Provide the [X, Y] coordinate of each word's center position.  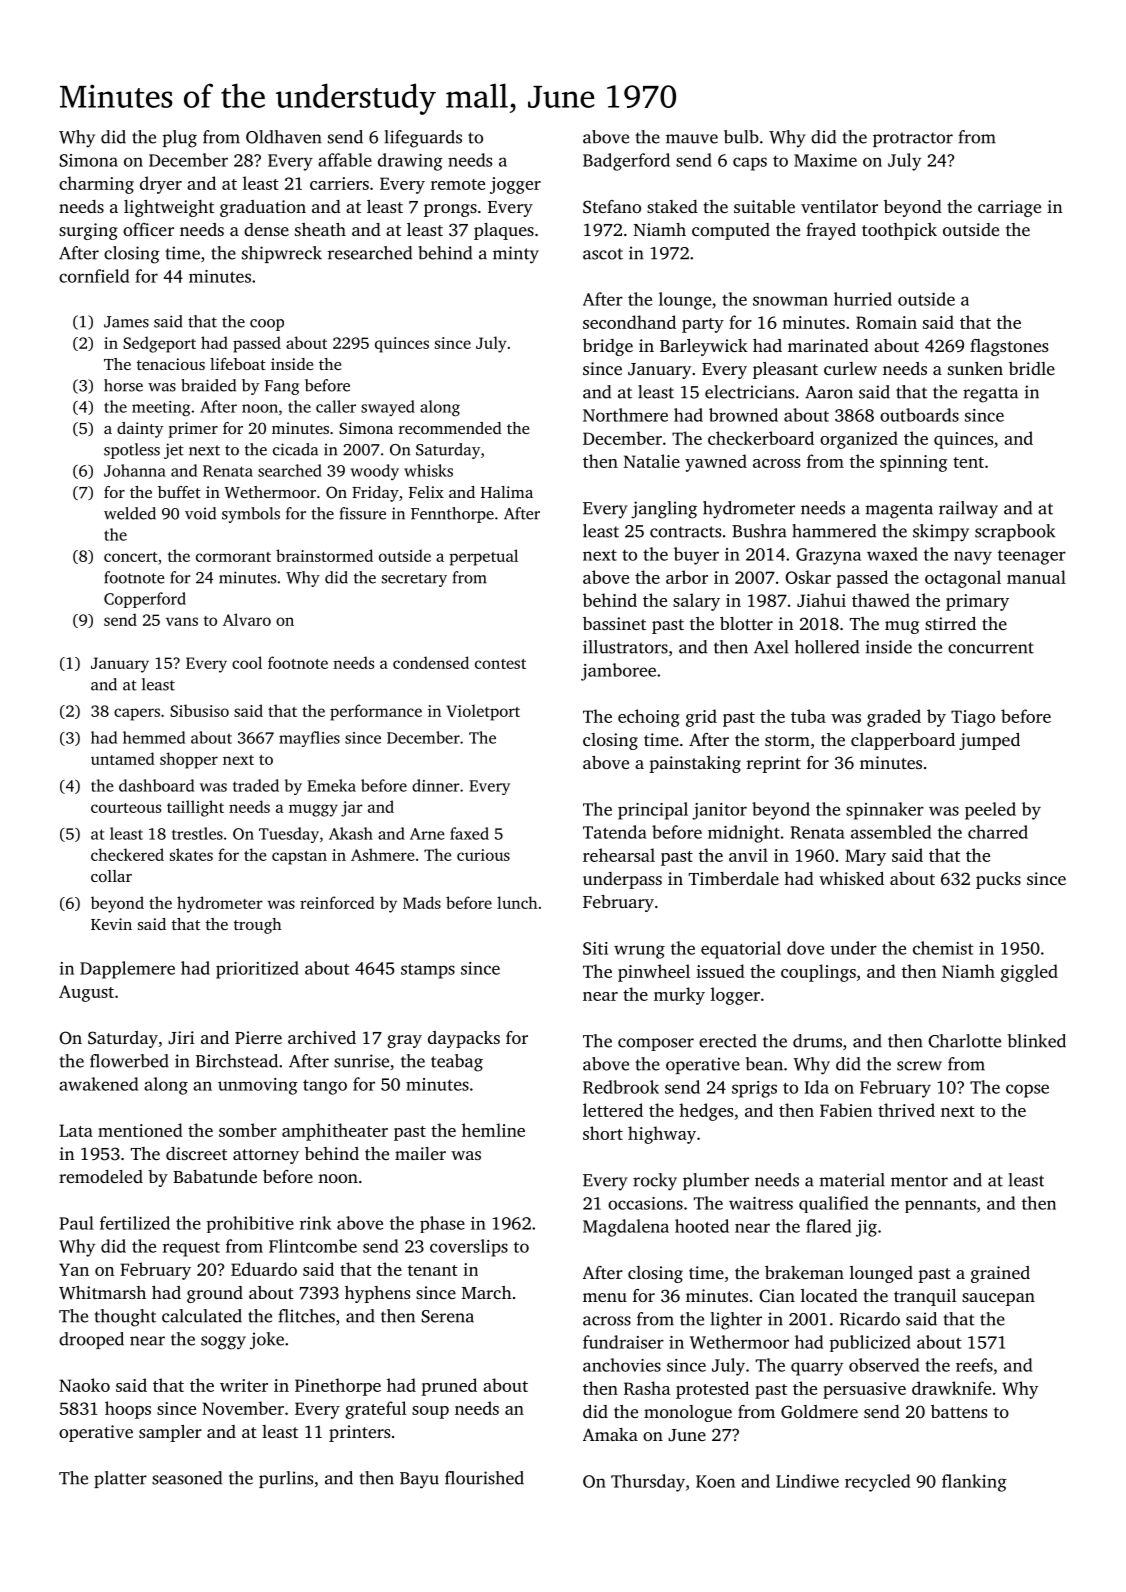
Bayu [419, 1480]
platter [120, 1479]
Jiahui [821, 600]
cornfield [94, 276]
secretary [414, 580]
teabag [457, 1063]
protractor [913, 139]
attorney [266, 1156]
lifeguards [423, 139]
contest [500, 664]
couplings [818, 973]
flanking [974, 1483]
